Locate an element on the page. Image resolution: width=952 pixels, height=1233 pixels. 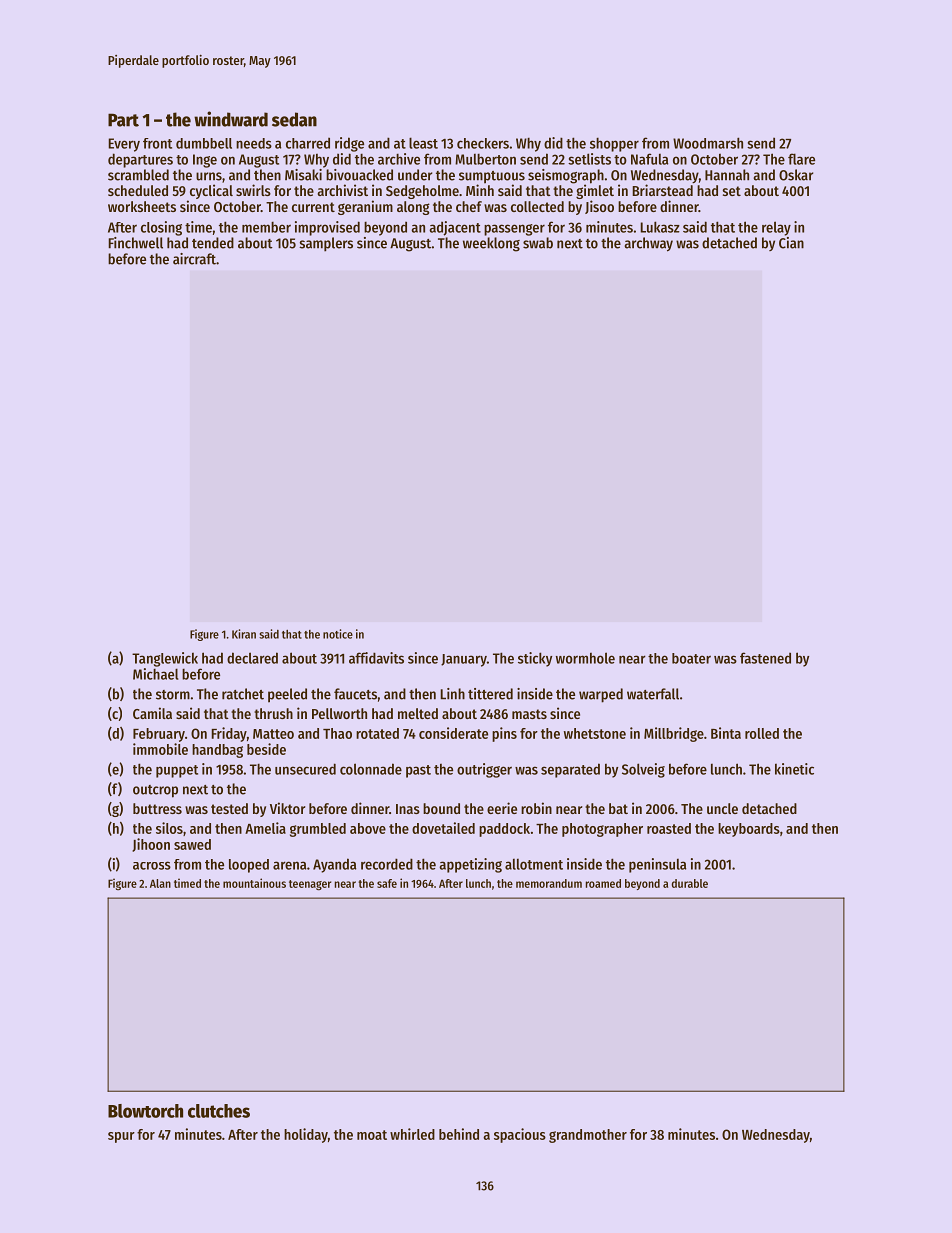
grandmother is located at coordinates (588, 1136).
